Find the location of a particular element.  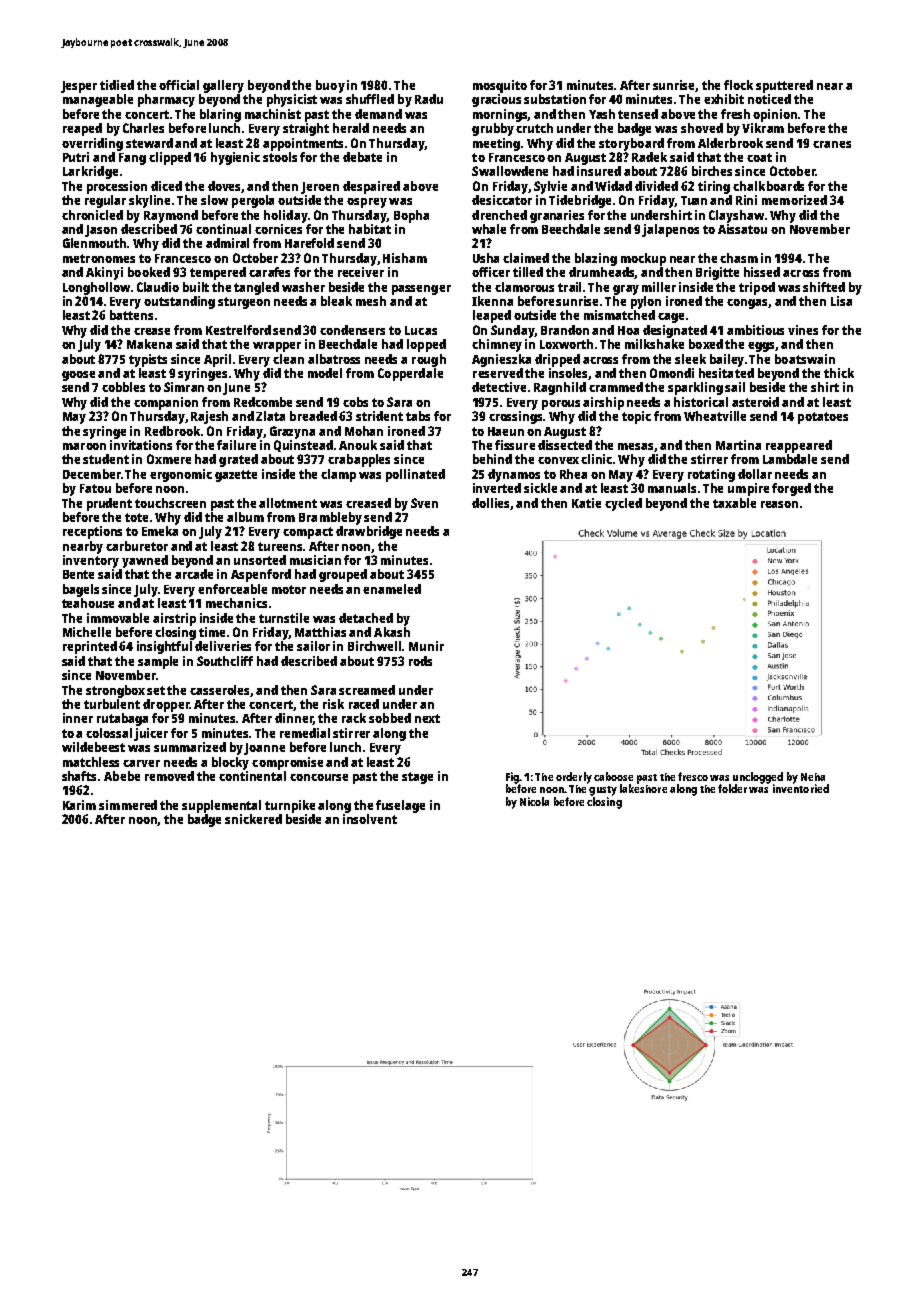

mosquito is located at coordinates (500, 86).
